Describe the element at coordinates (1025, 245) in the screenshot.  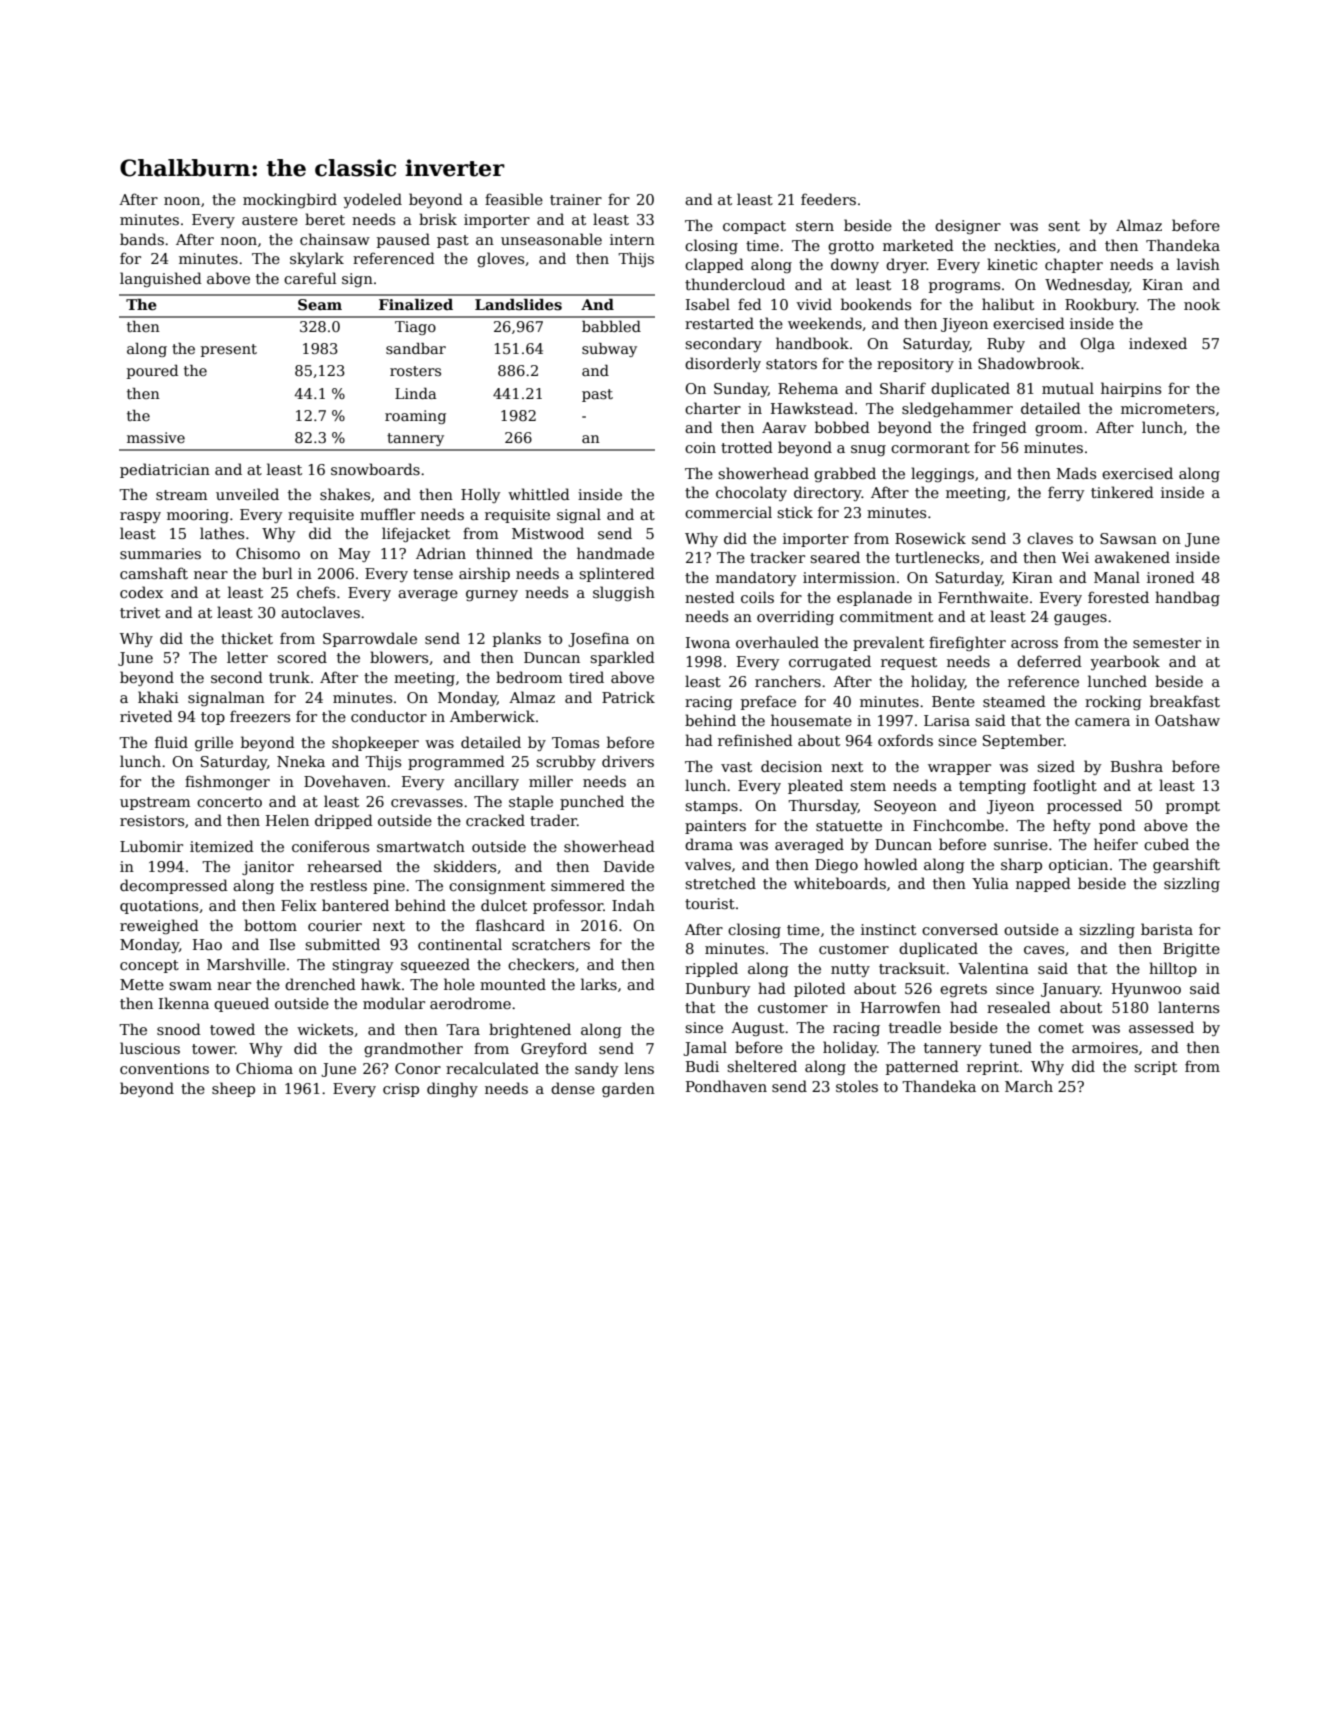
I see `neckties` at that location.
